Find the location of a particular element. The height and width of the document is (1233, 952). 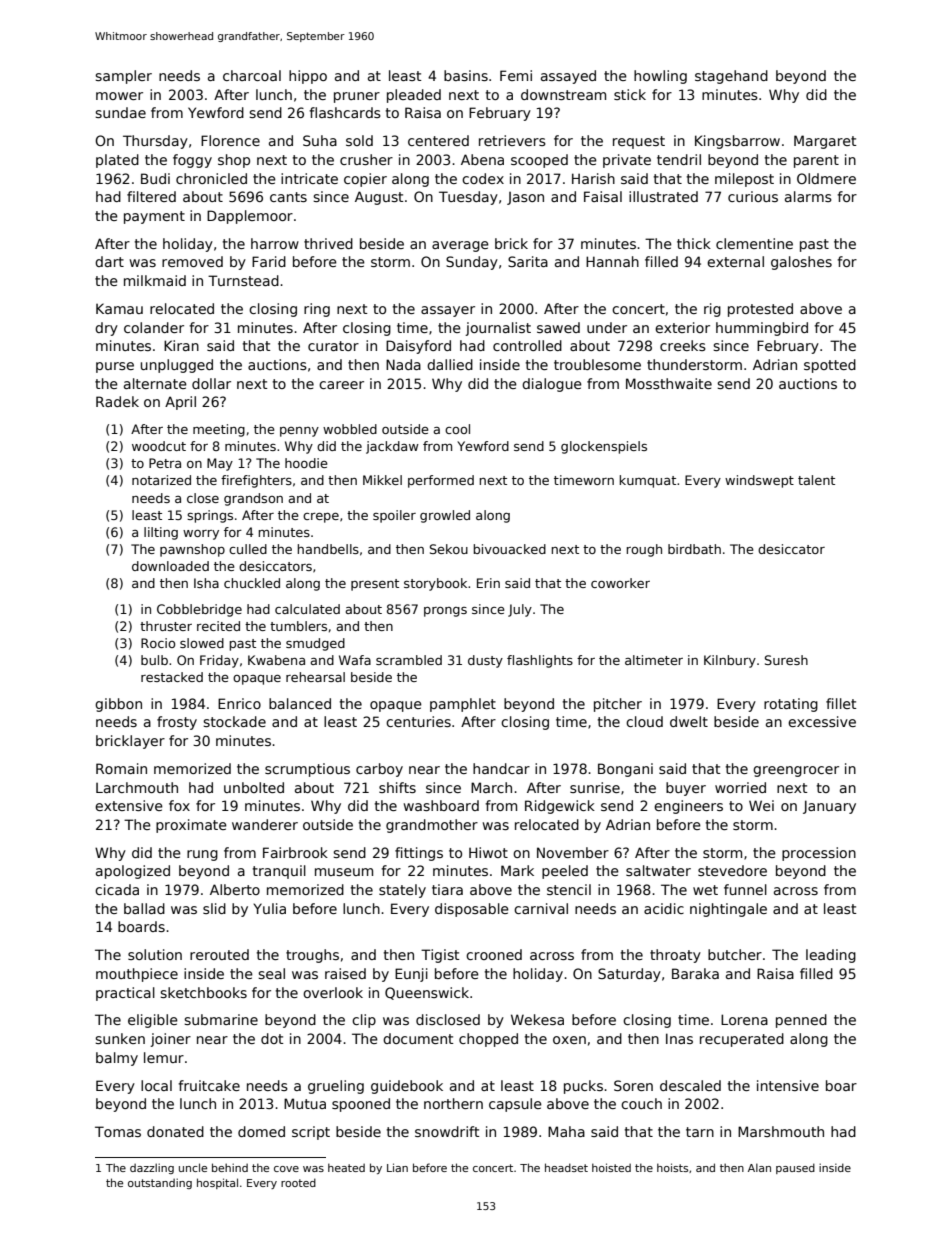

restacked is located at coordinates (172, 677).
